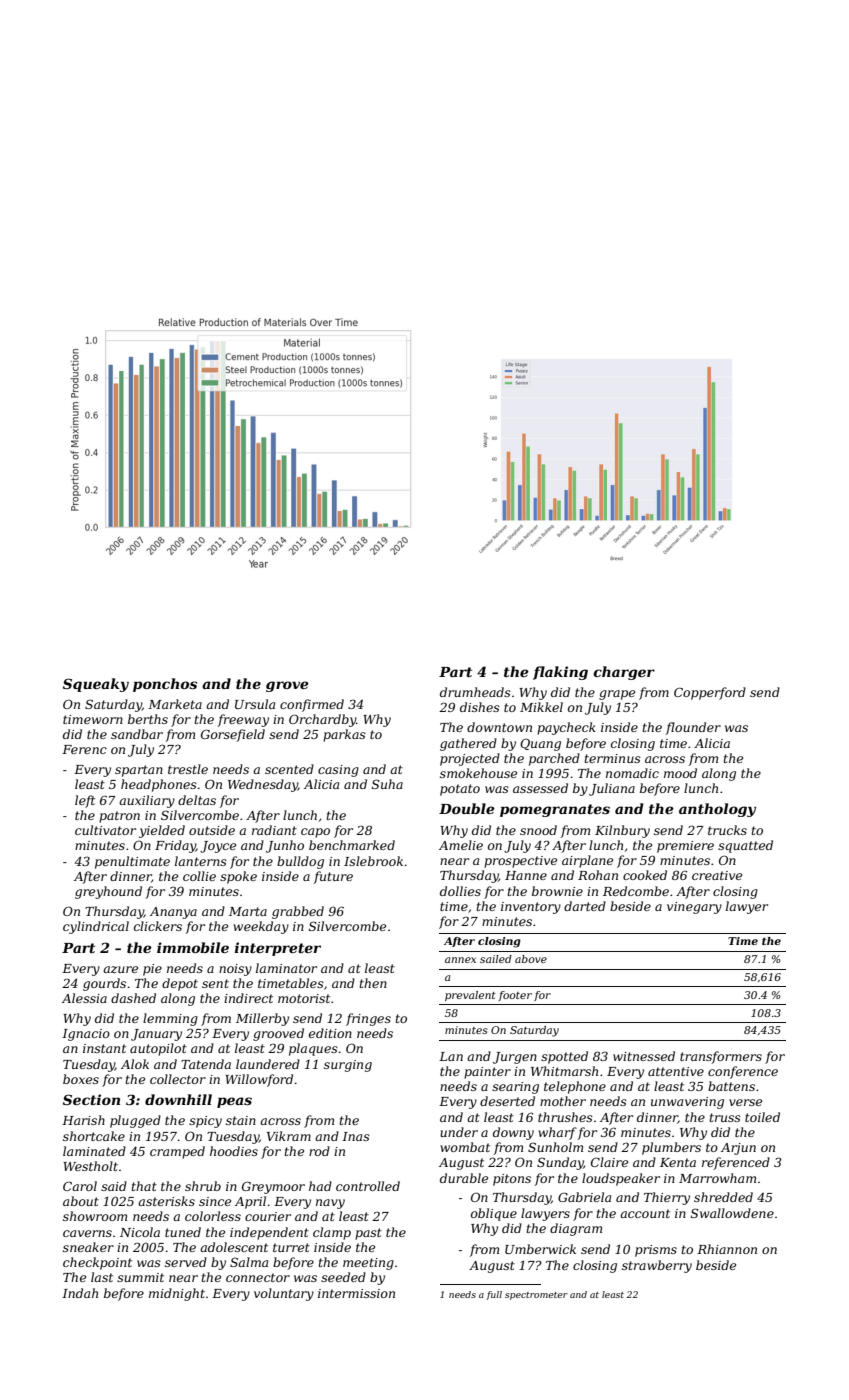 This image has height=1400, width=849. Describe the element at coordinates (710, 693) in the image. I see `Copperford` at that location.
